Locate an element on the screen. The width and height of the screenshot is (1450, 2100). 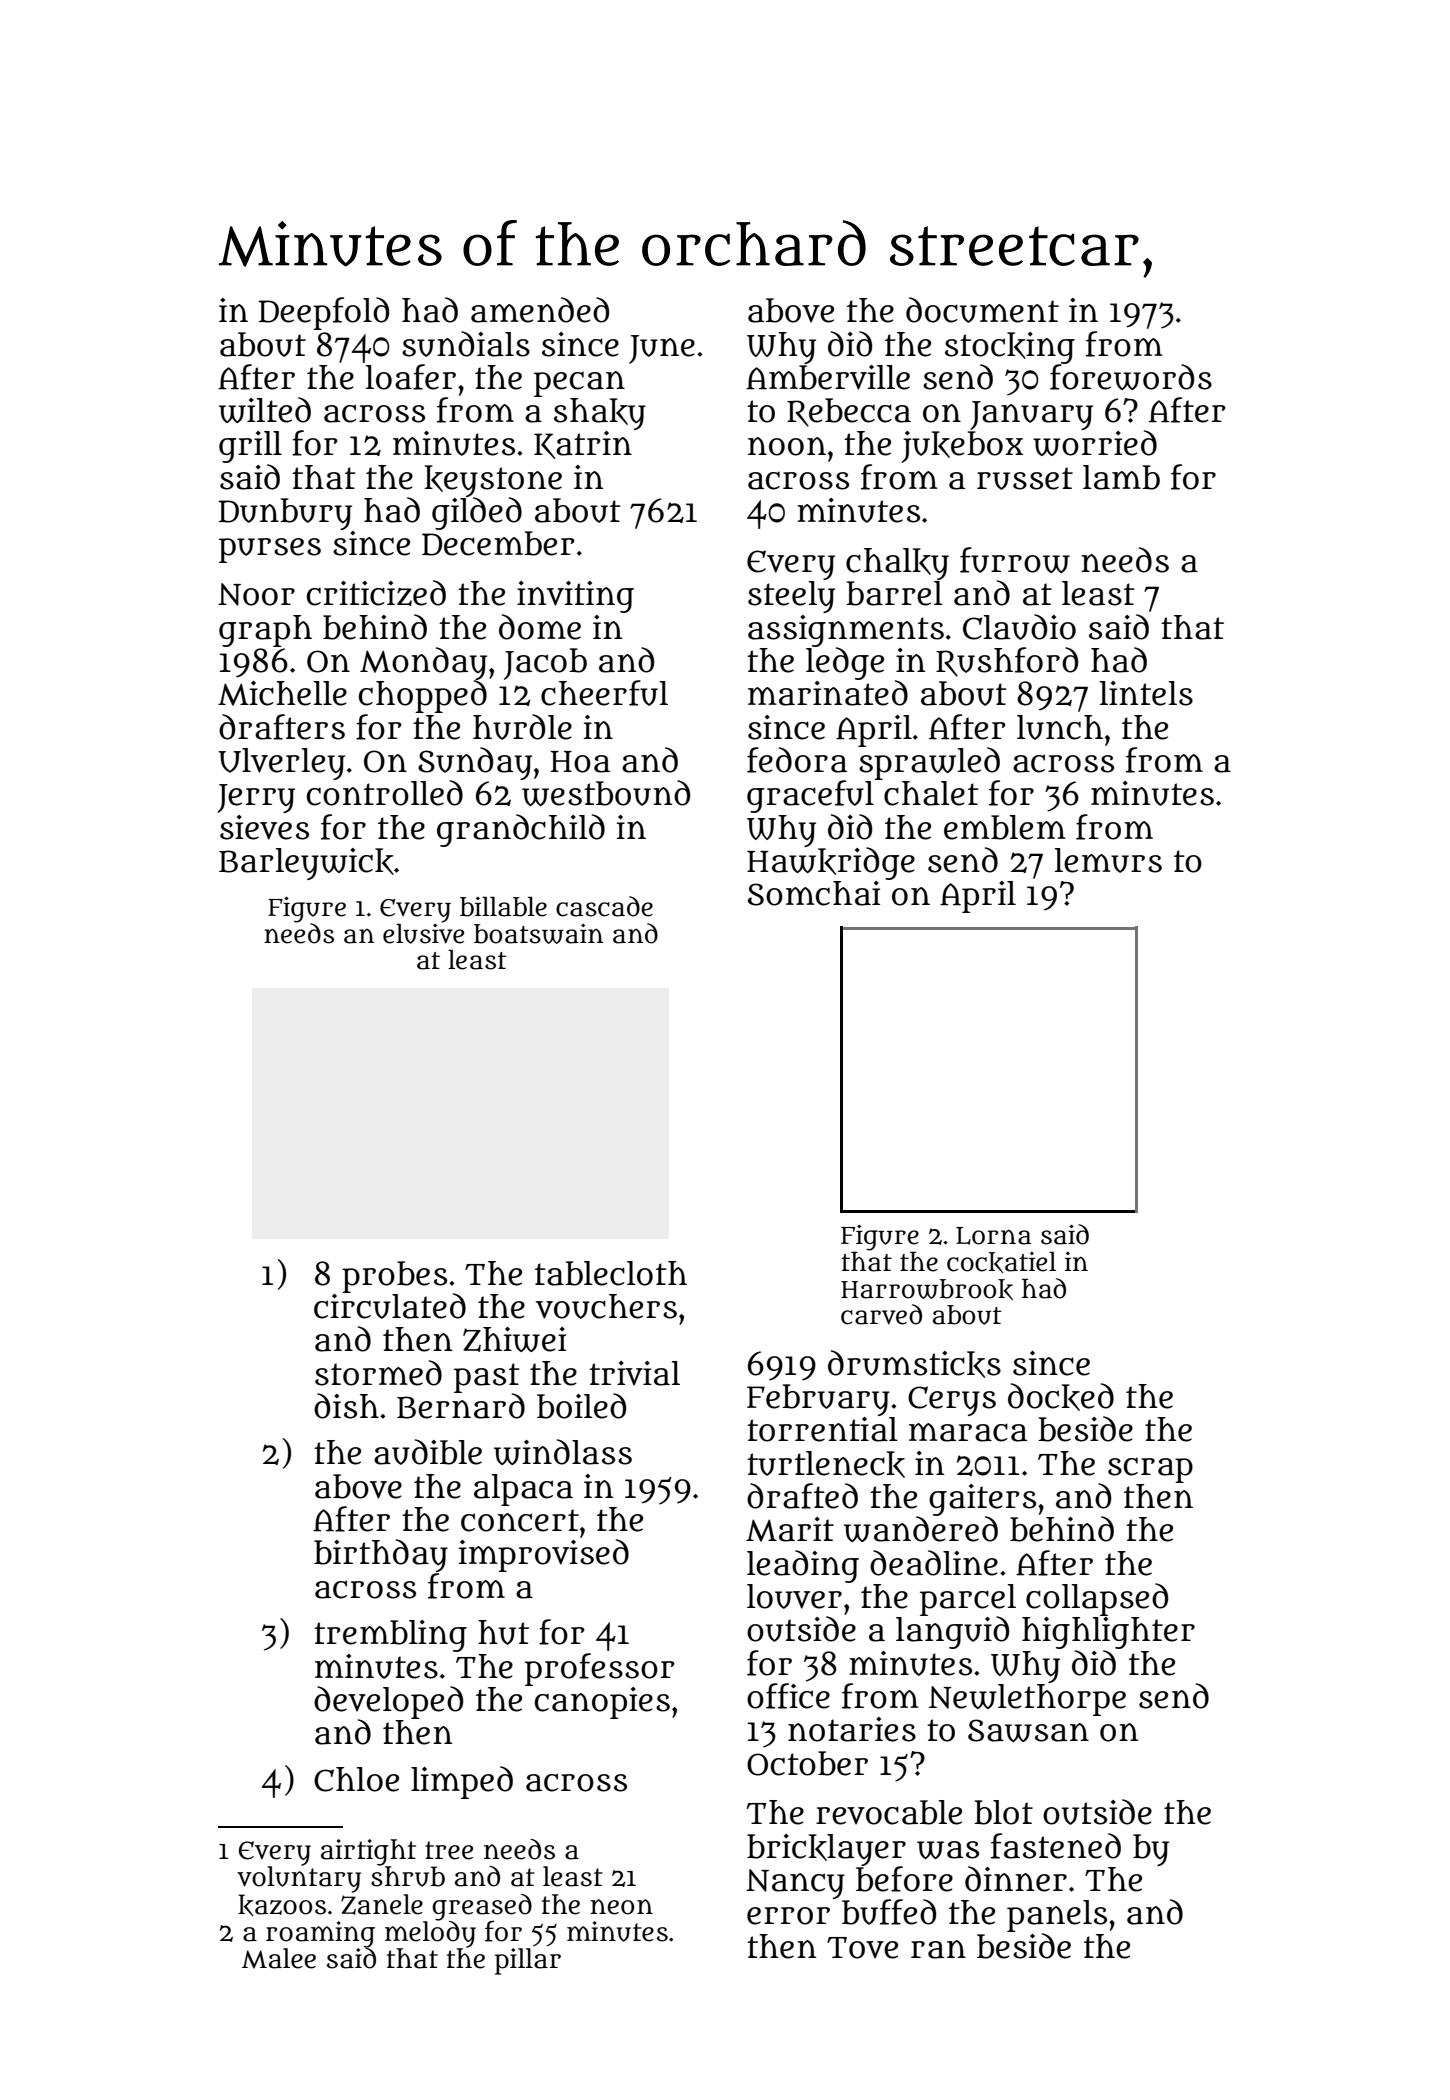
furrow is located at coordinates (1015, 560).
